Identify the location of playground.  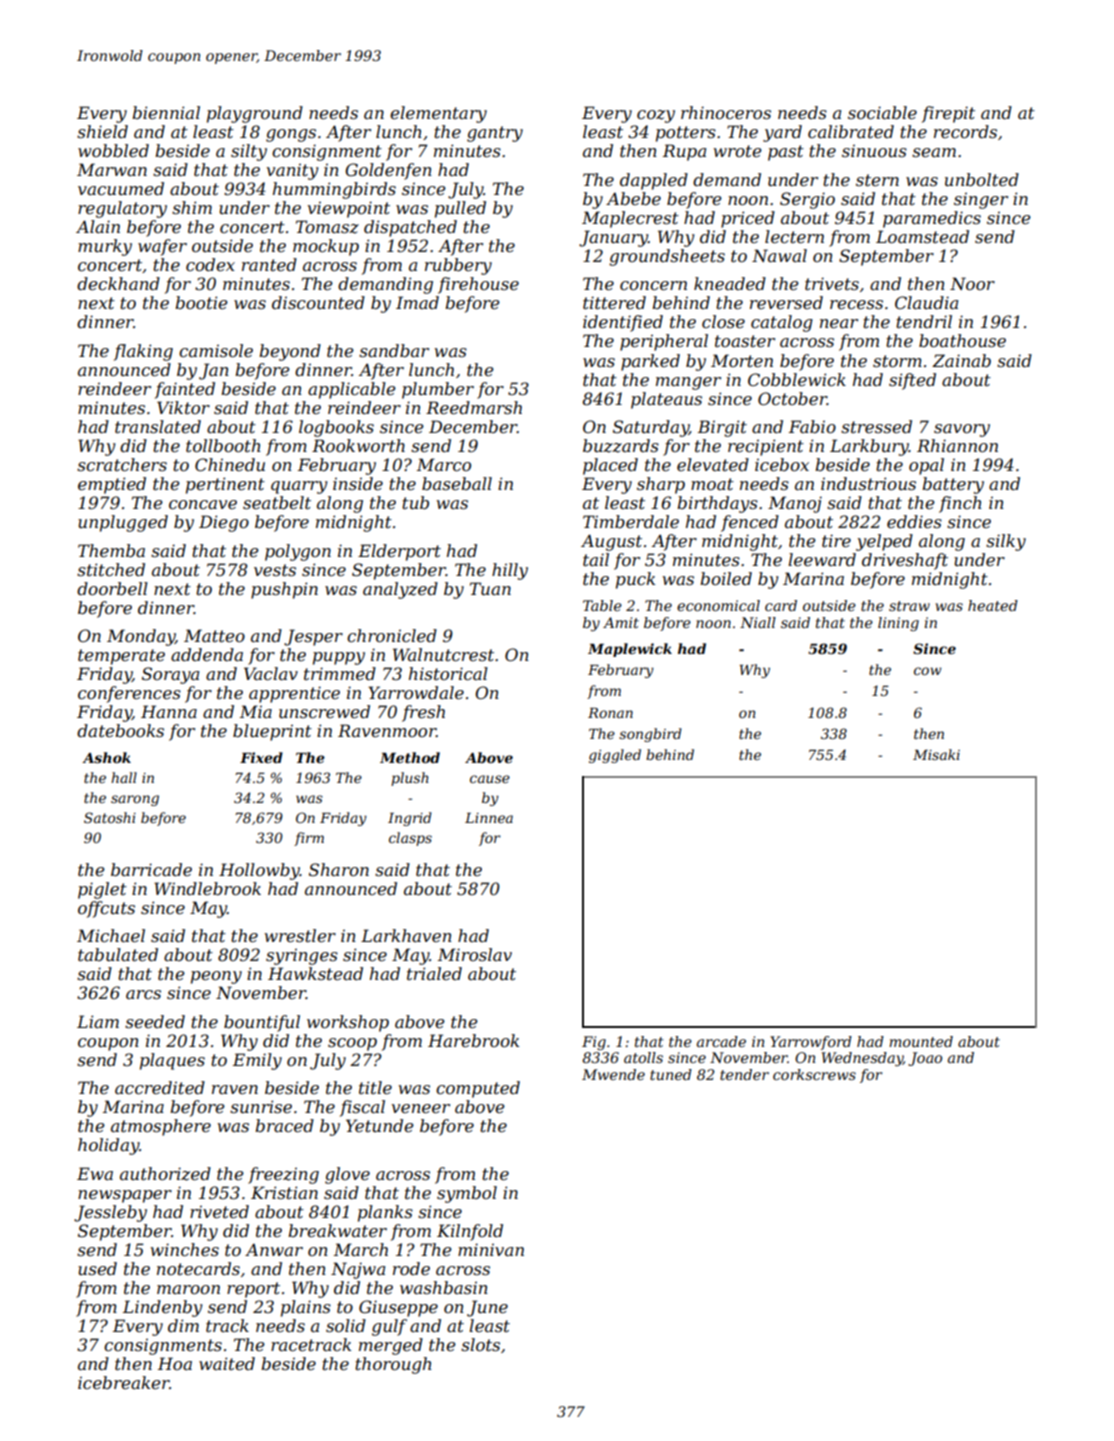
(255, 114).
